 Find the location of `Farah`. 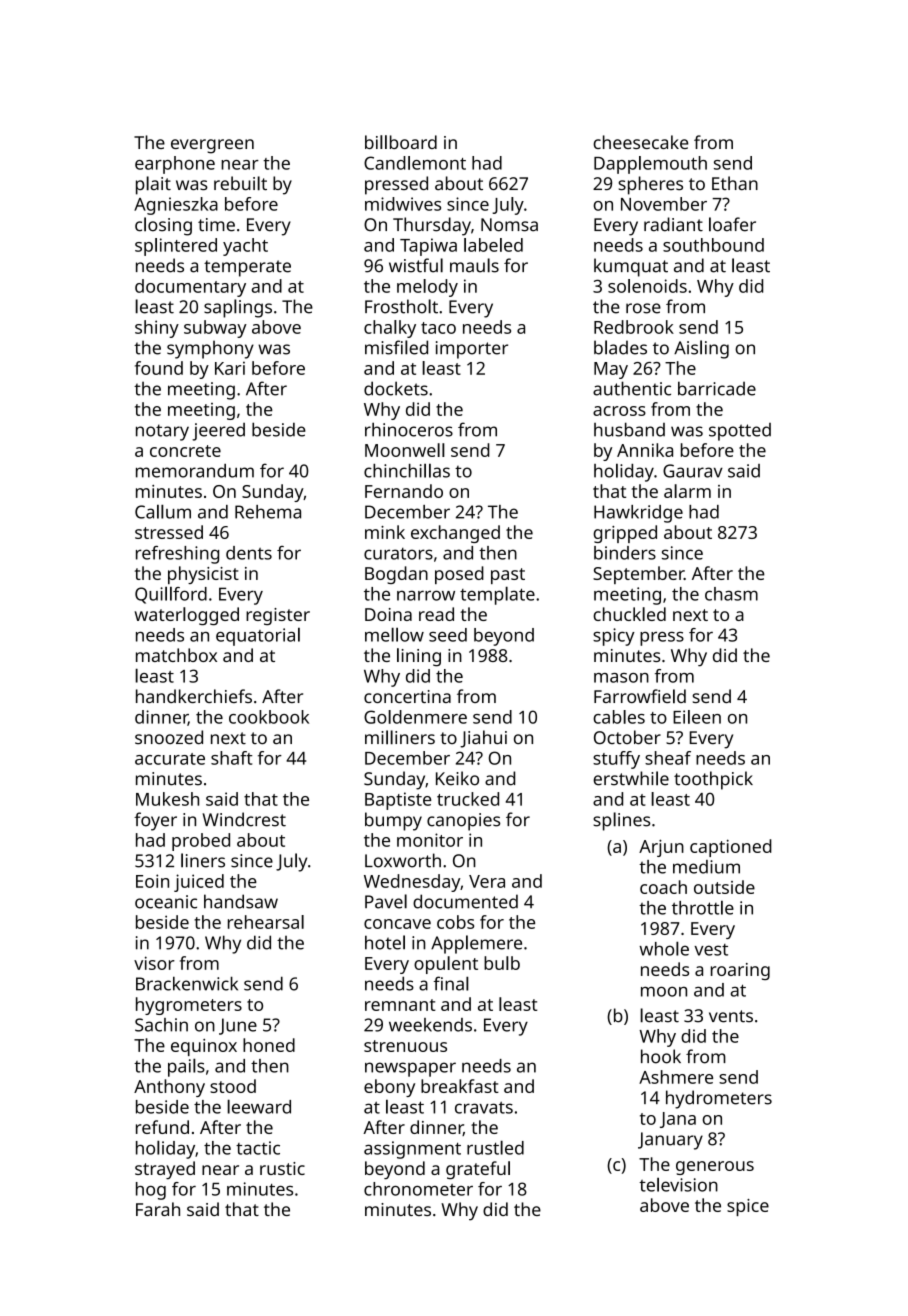

Farah is located at coordinates (158, 1209).
